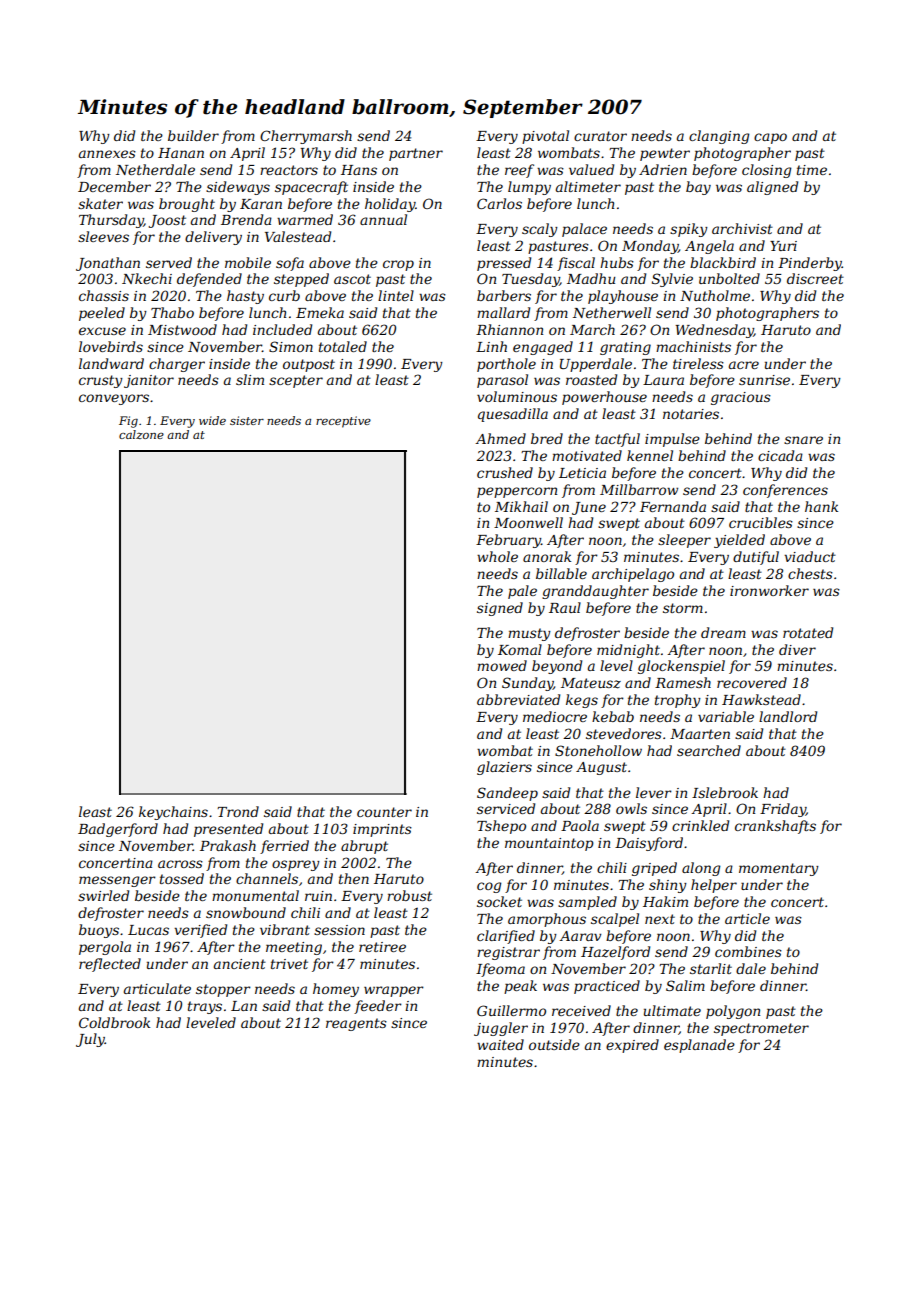 This image has height=1314, width=924. I want to click on whole, so click(497, 556).
